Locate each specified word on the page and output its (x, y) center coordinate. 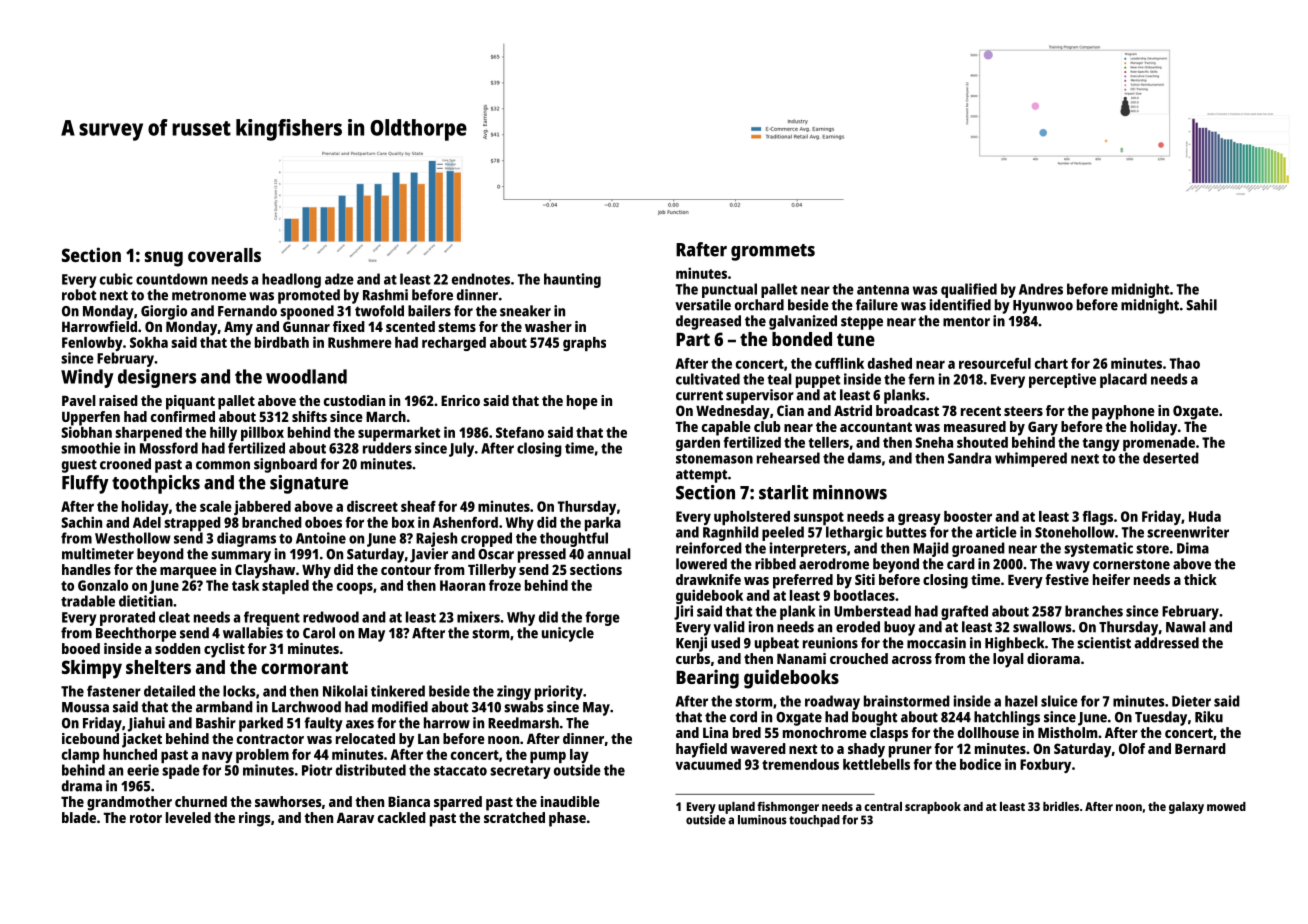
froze (505, 585)
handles (86, 569)
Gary (1043, 428)
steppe (862, 323)
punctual (729, 290)
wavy (1073, 567)
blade (79, 817)
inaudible (570, 801)
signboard (285, 465)
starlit (784, 492)
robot (79, 295)
